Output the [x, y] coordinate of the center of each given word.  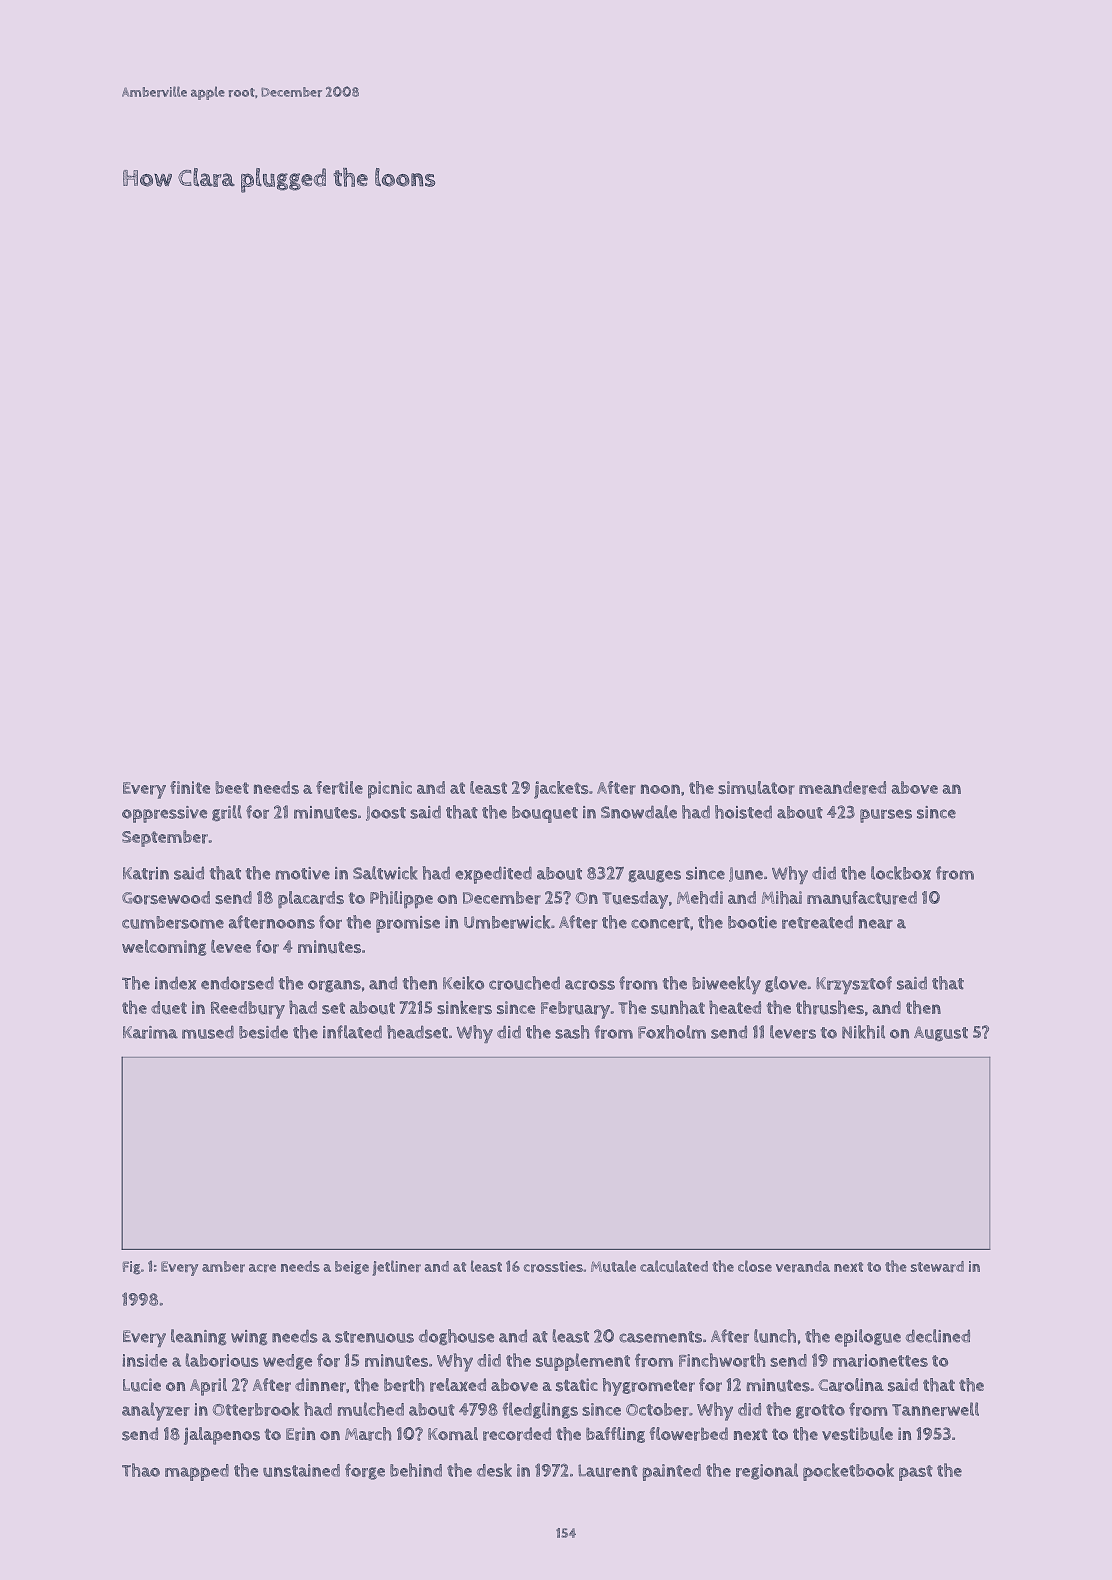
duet [169, 1008]
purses [886, 816]
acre [262, 1268]
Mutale [613, 1266]
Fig [132, 1268]
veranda [803, 1266]
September [165, 838]
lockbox [901, 873]
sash [572, 1032]
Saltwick [385, 873]
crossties [553, 1266]
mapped [197, 1472]
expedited [493, 875]
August [941, 1033]
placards [311, 900]
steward [937, 1266]
